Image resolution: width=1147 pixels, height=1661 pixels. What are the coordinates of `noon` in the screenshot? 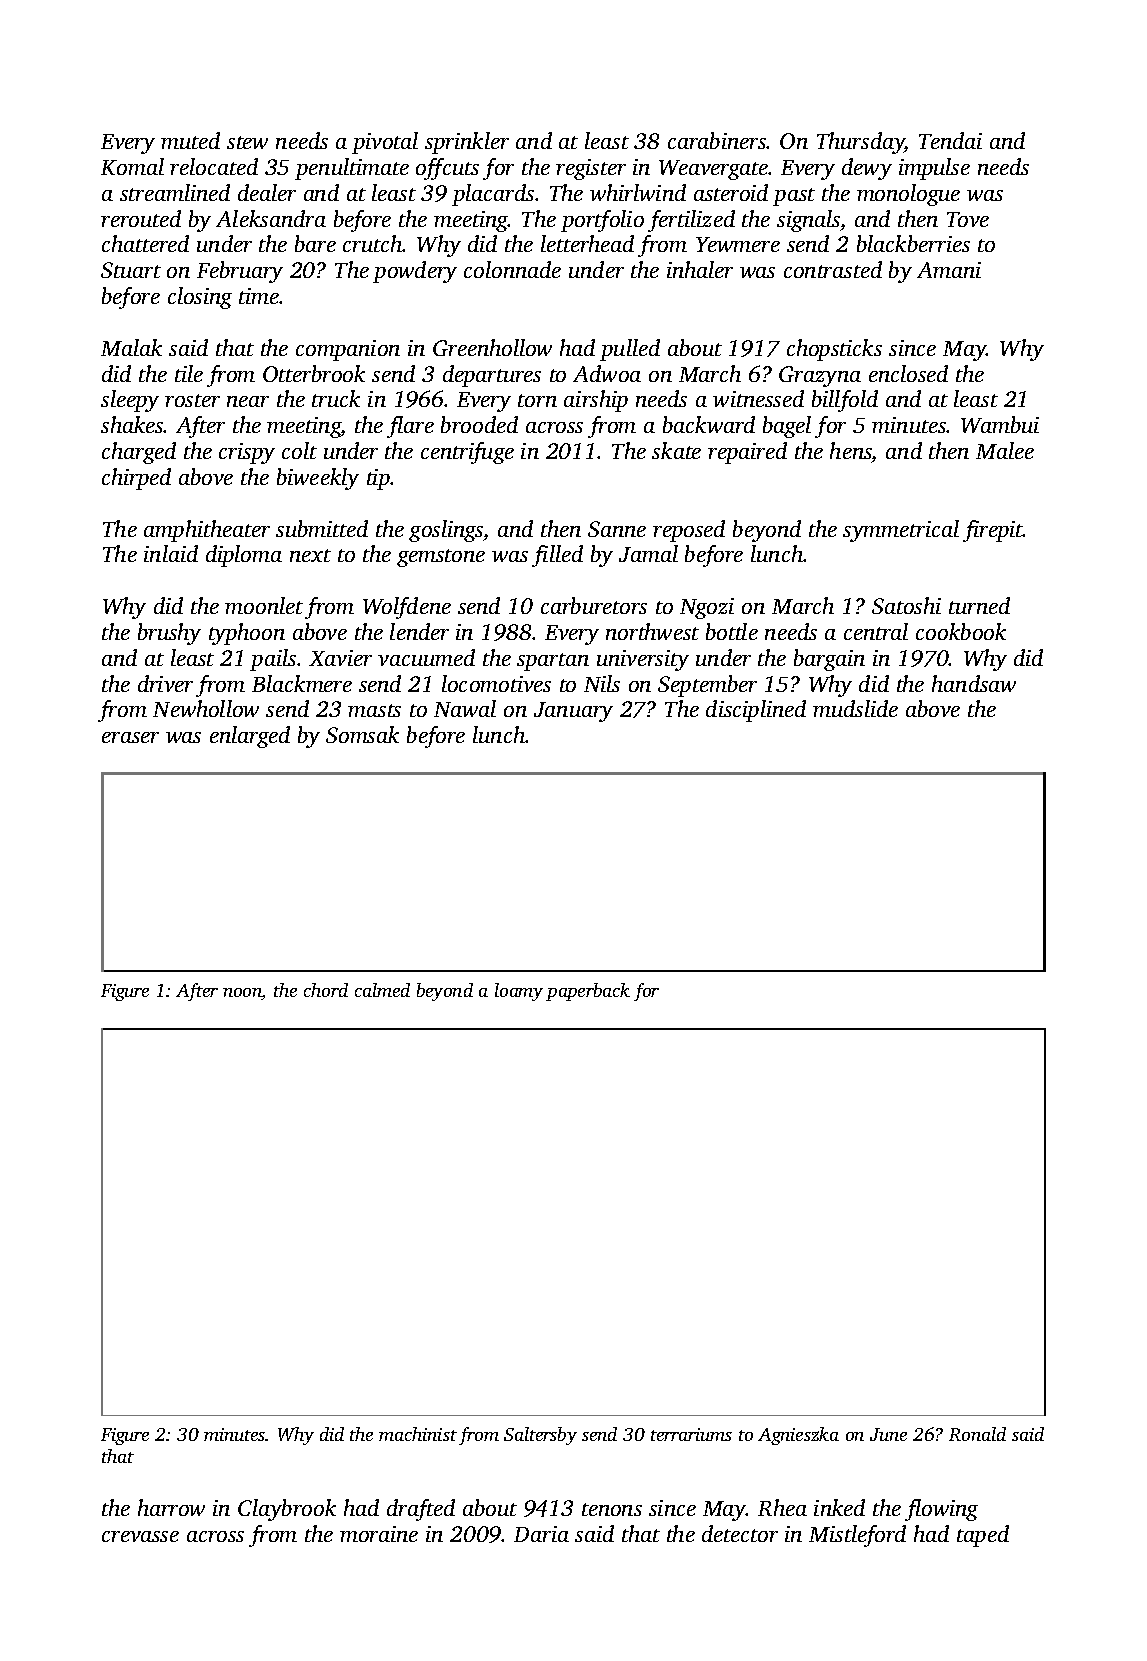 It's located at (242, 994).
